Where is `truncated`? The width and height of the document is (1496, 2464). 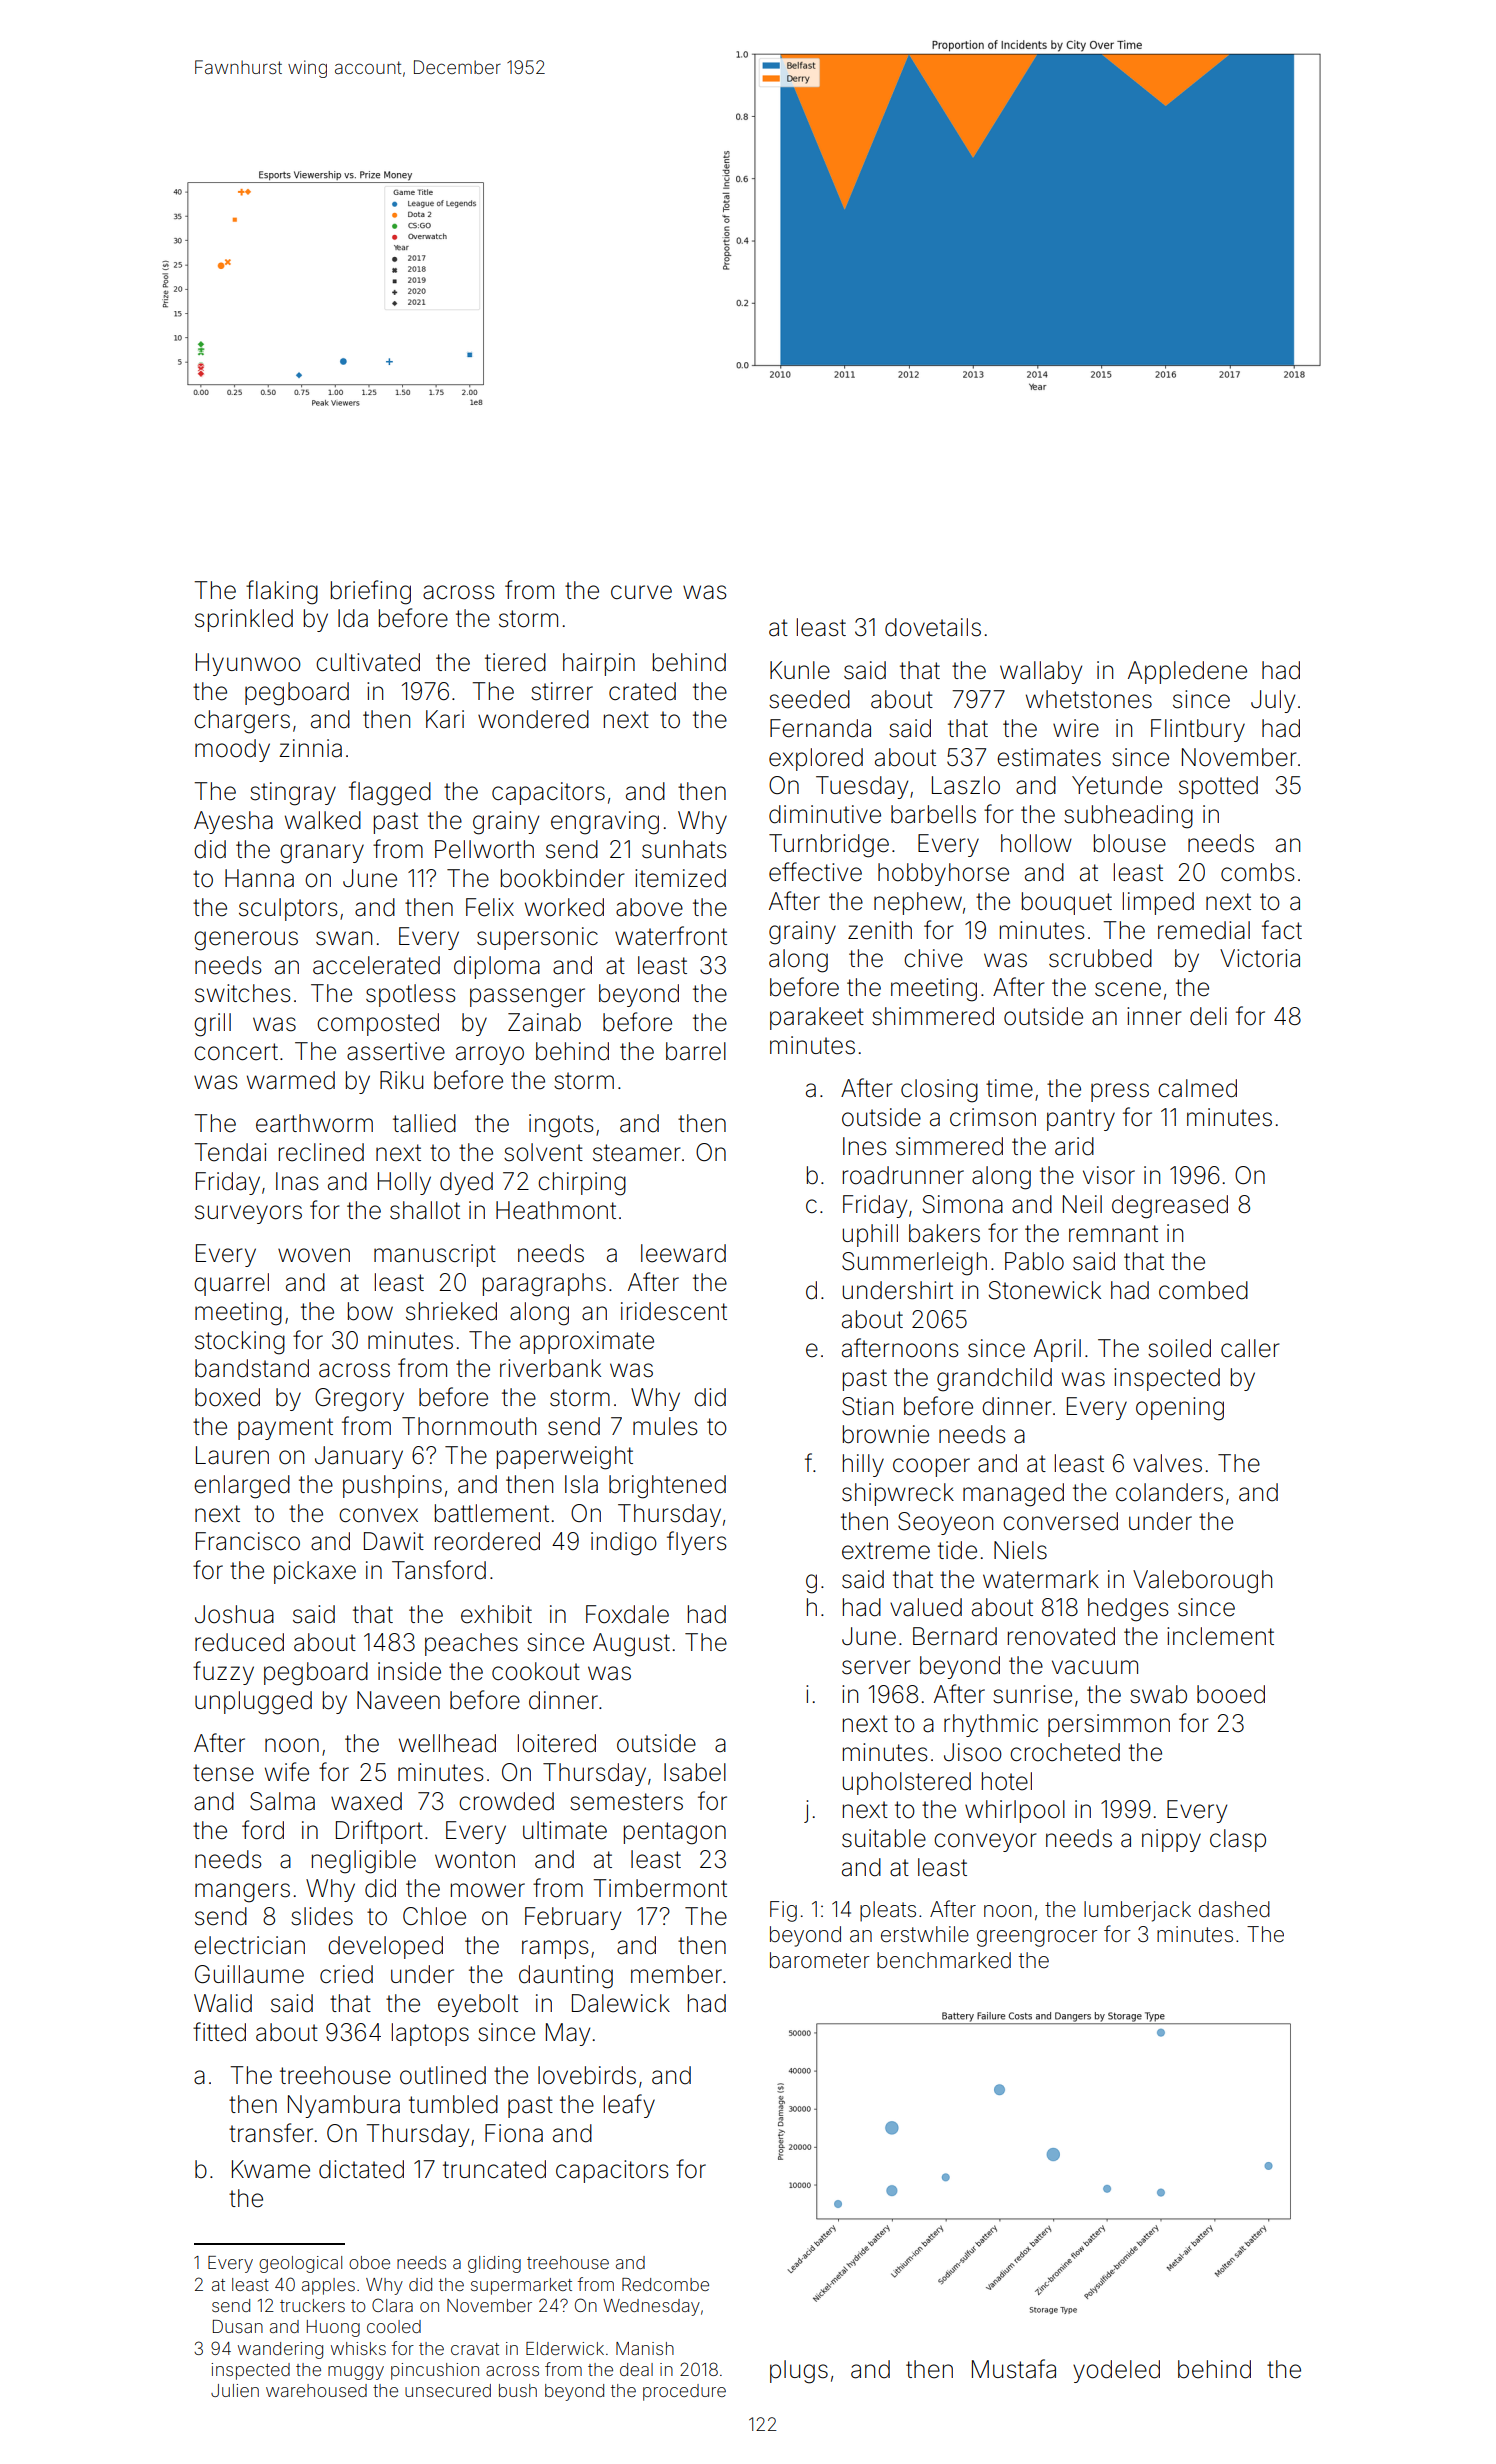
truncated is located at coordinates (494, 2169).
